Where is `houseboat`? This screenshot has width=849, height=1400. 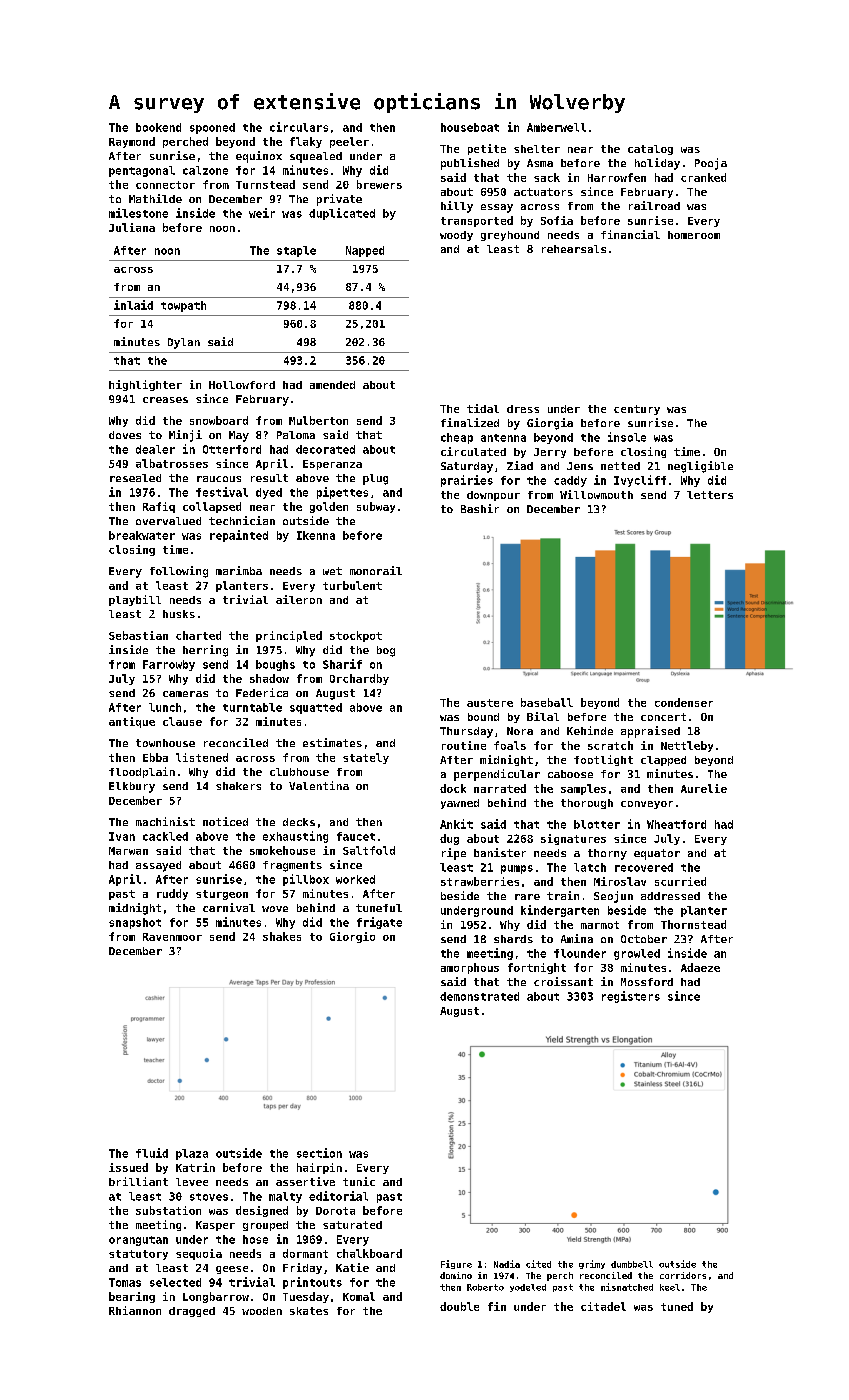
houseboat is located at coordinates (470, 127).
